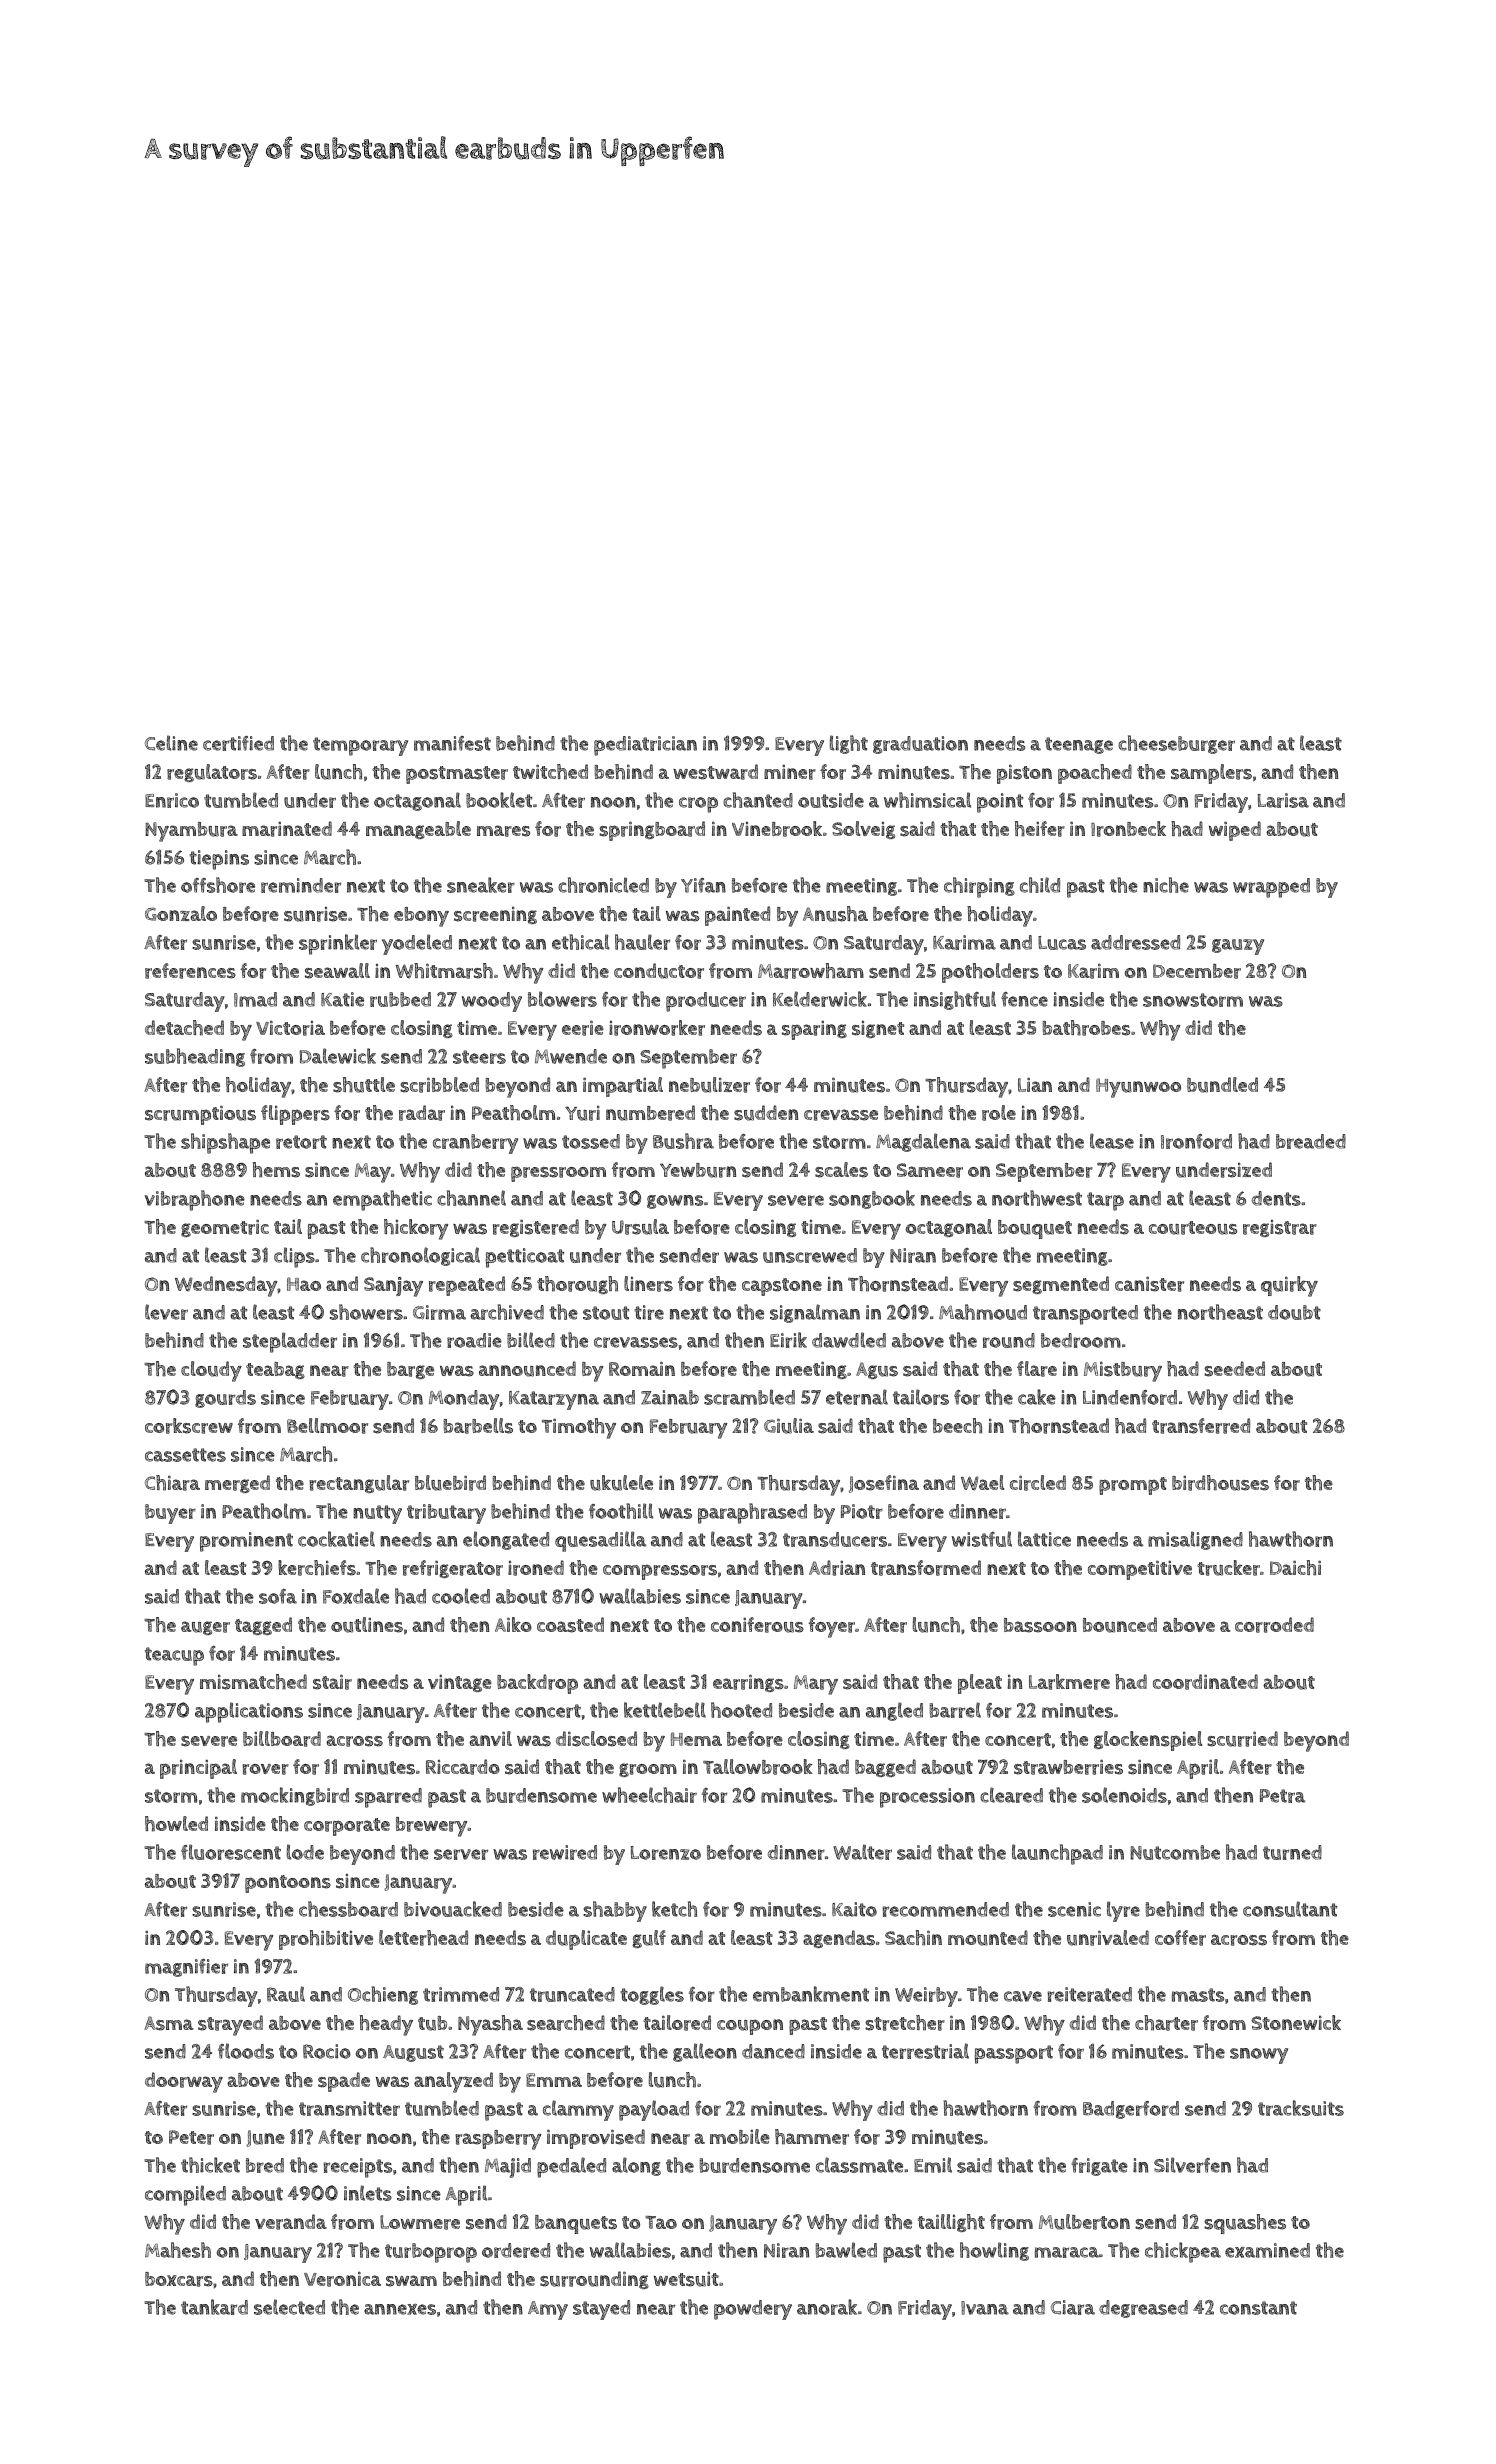 This screenshot has width=1496, height=2464. I want to click on hauler, so click(642, 942).
